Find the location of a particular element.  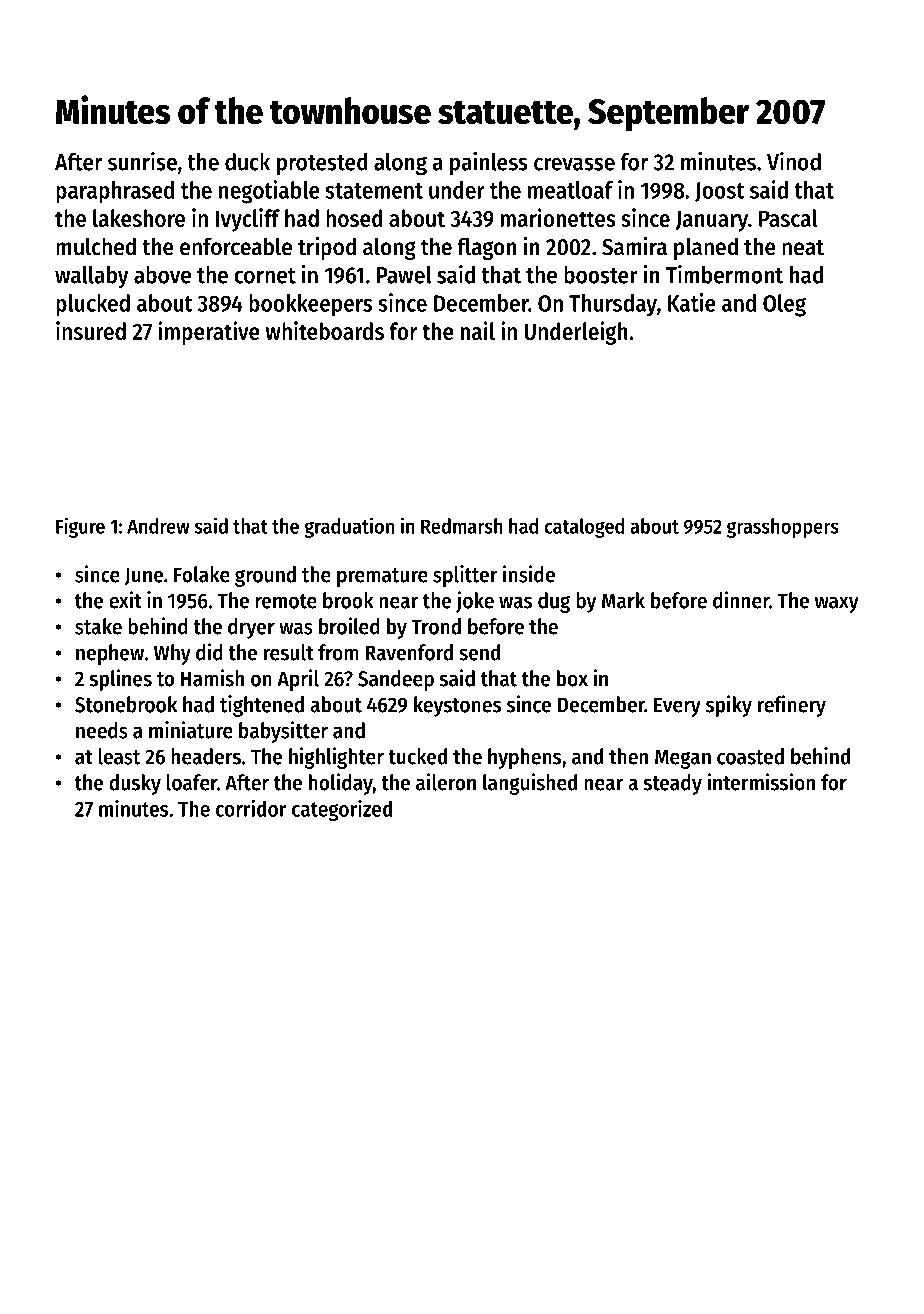

aileron is located at coordinates (446, 782).
